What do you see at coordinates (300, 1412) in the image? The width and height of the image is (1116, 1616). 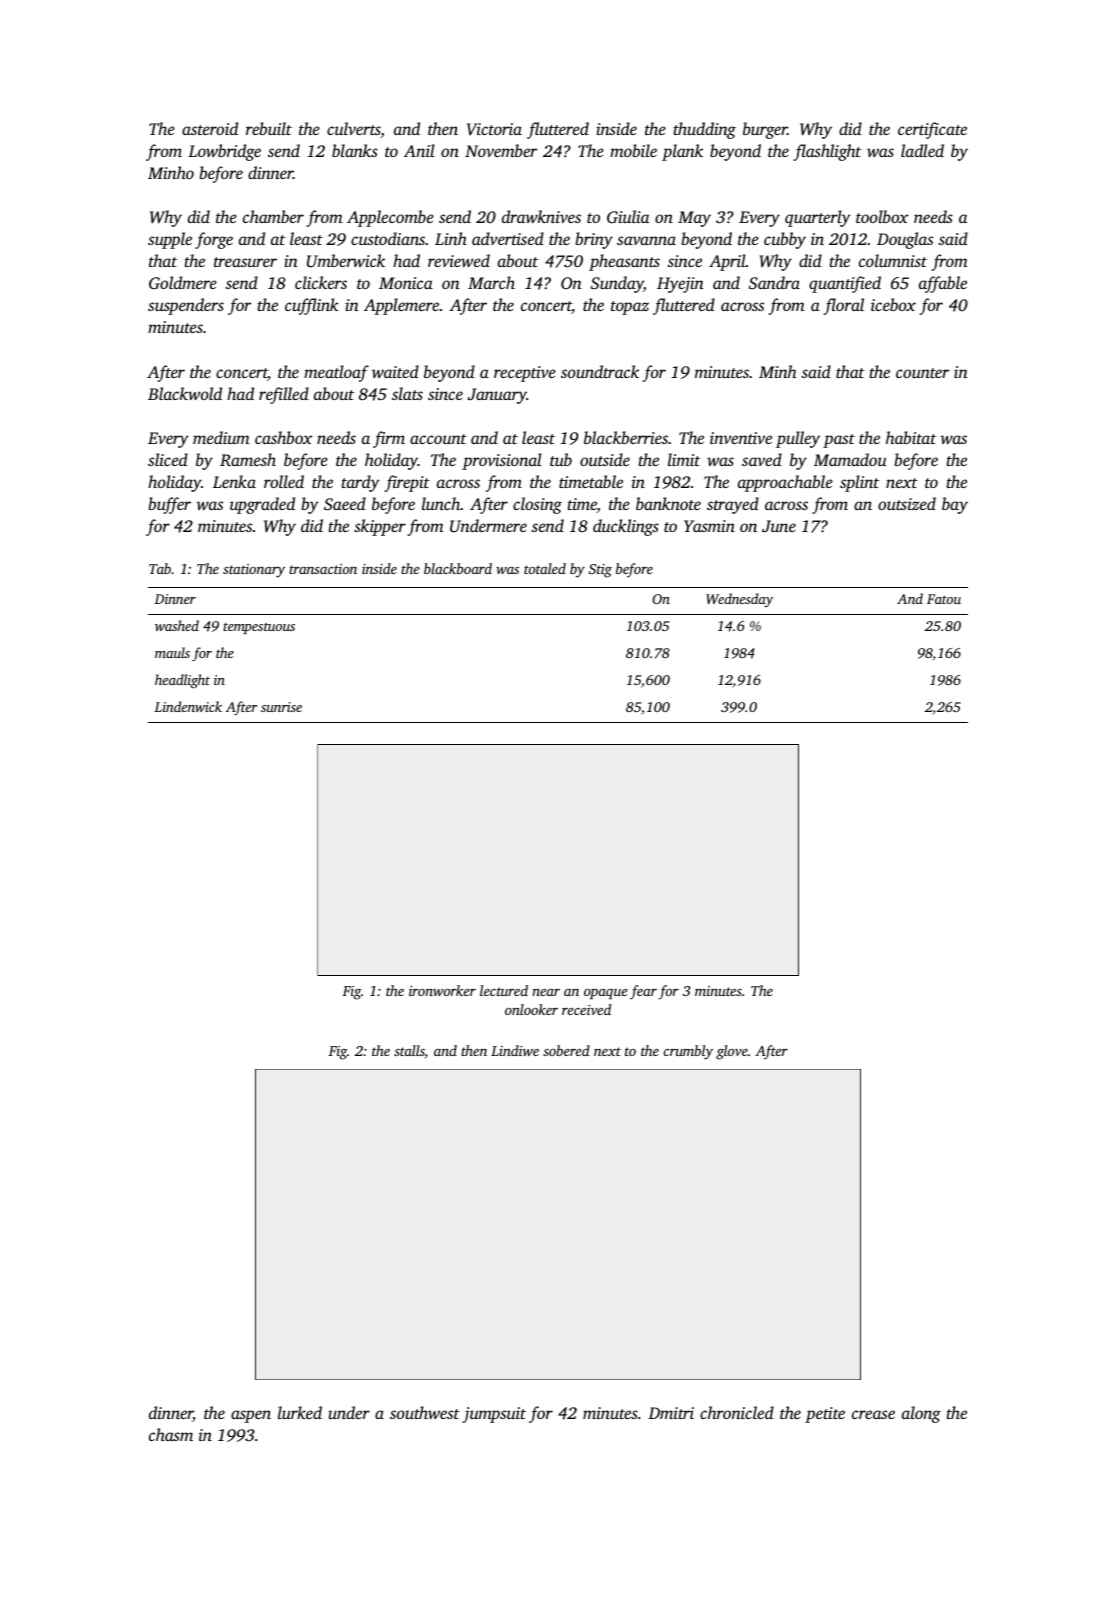 I see `lurked` at bounding box center [300, 1412].
